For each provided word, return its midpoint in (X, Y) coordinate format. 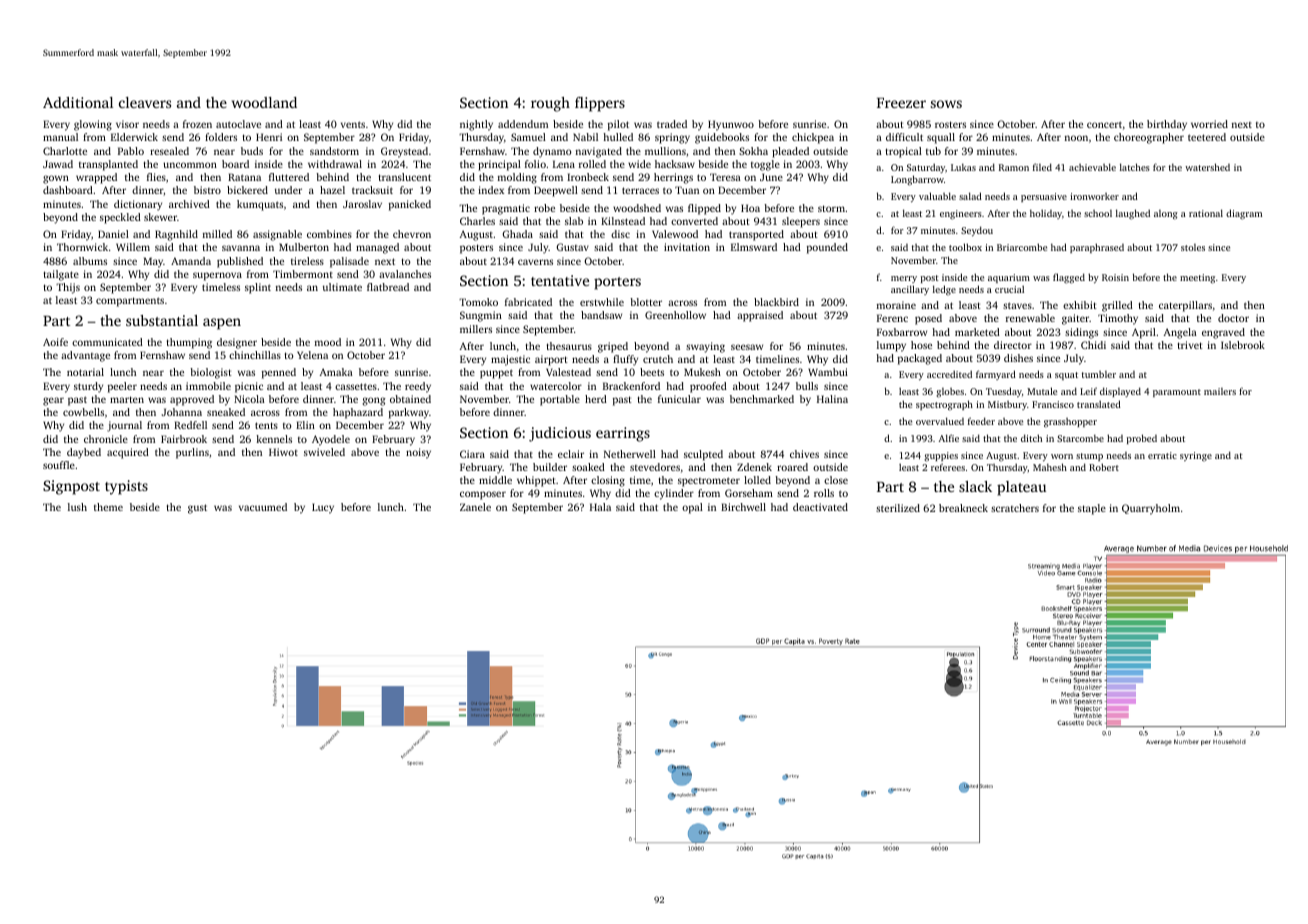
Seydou (977, 231)
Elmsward (754, 247)
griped (613, 347)
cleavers (145, 102)
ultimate (342, 287)
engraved (1223, 333)
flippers (600, 104)
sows (946, 104)
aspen (222, 324)
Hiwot (283, 452)
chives (804, 454)
